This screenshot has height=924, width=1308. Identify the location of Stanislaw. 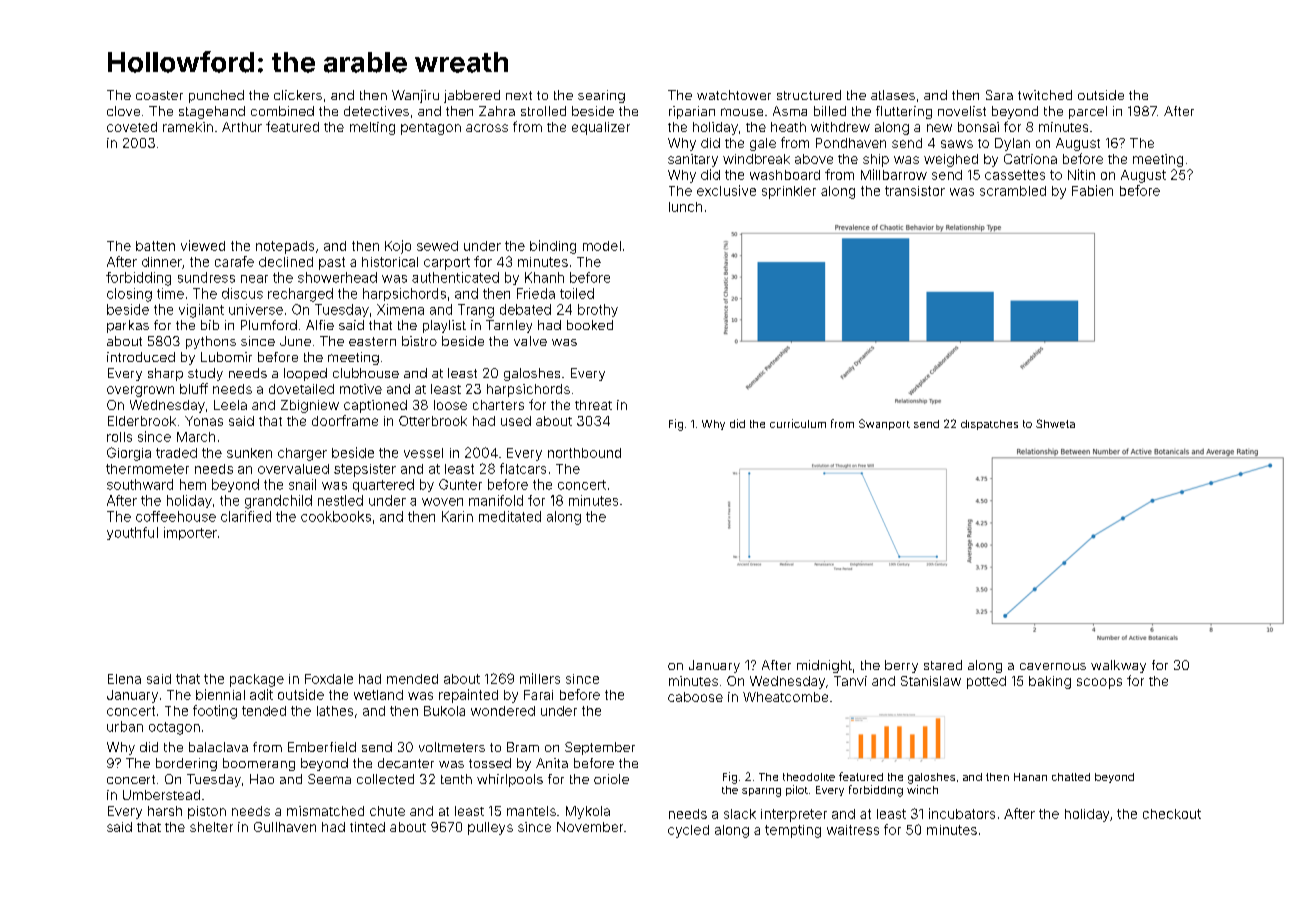
(931, 681).
